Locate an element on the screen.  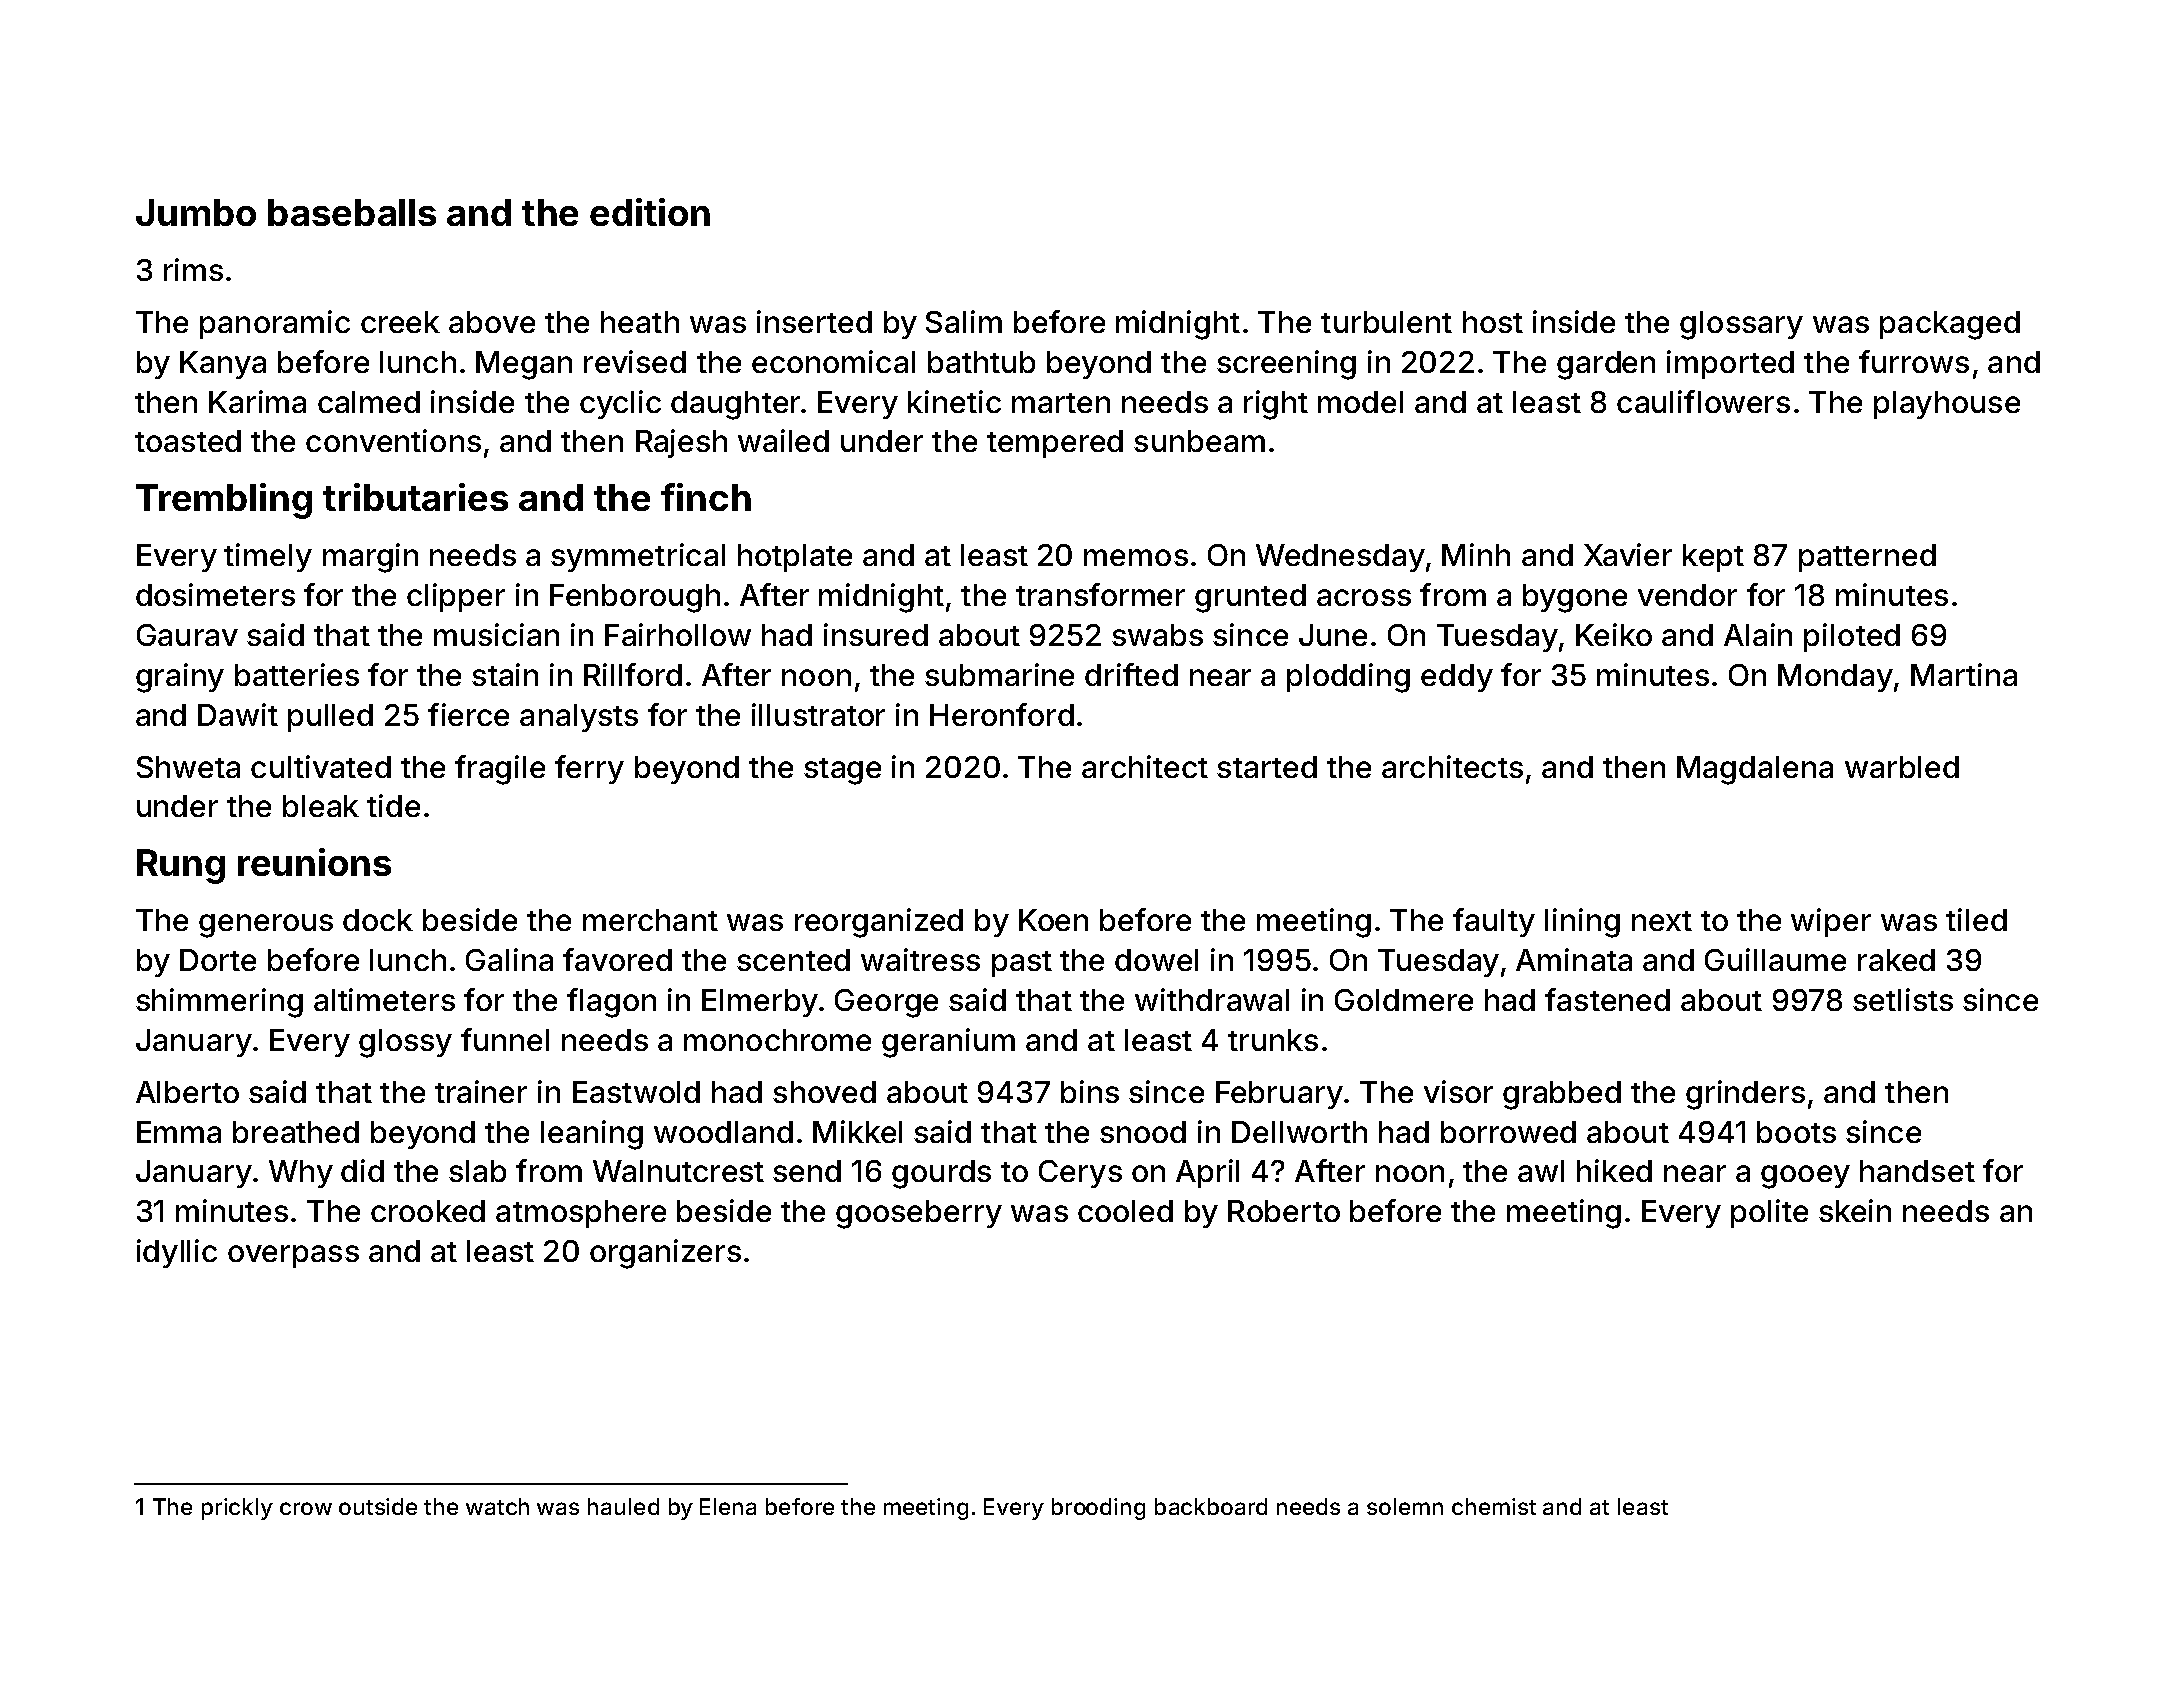
Minh is located at coordinates (1476, 554).
